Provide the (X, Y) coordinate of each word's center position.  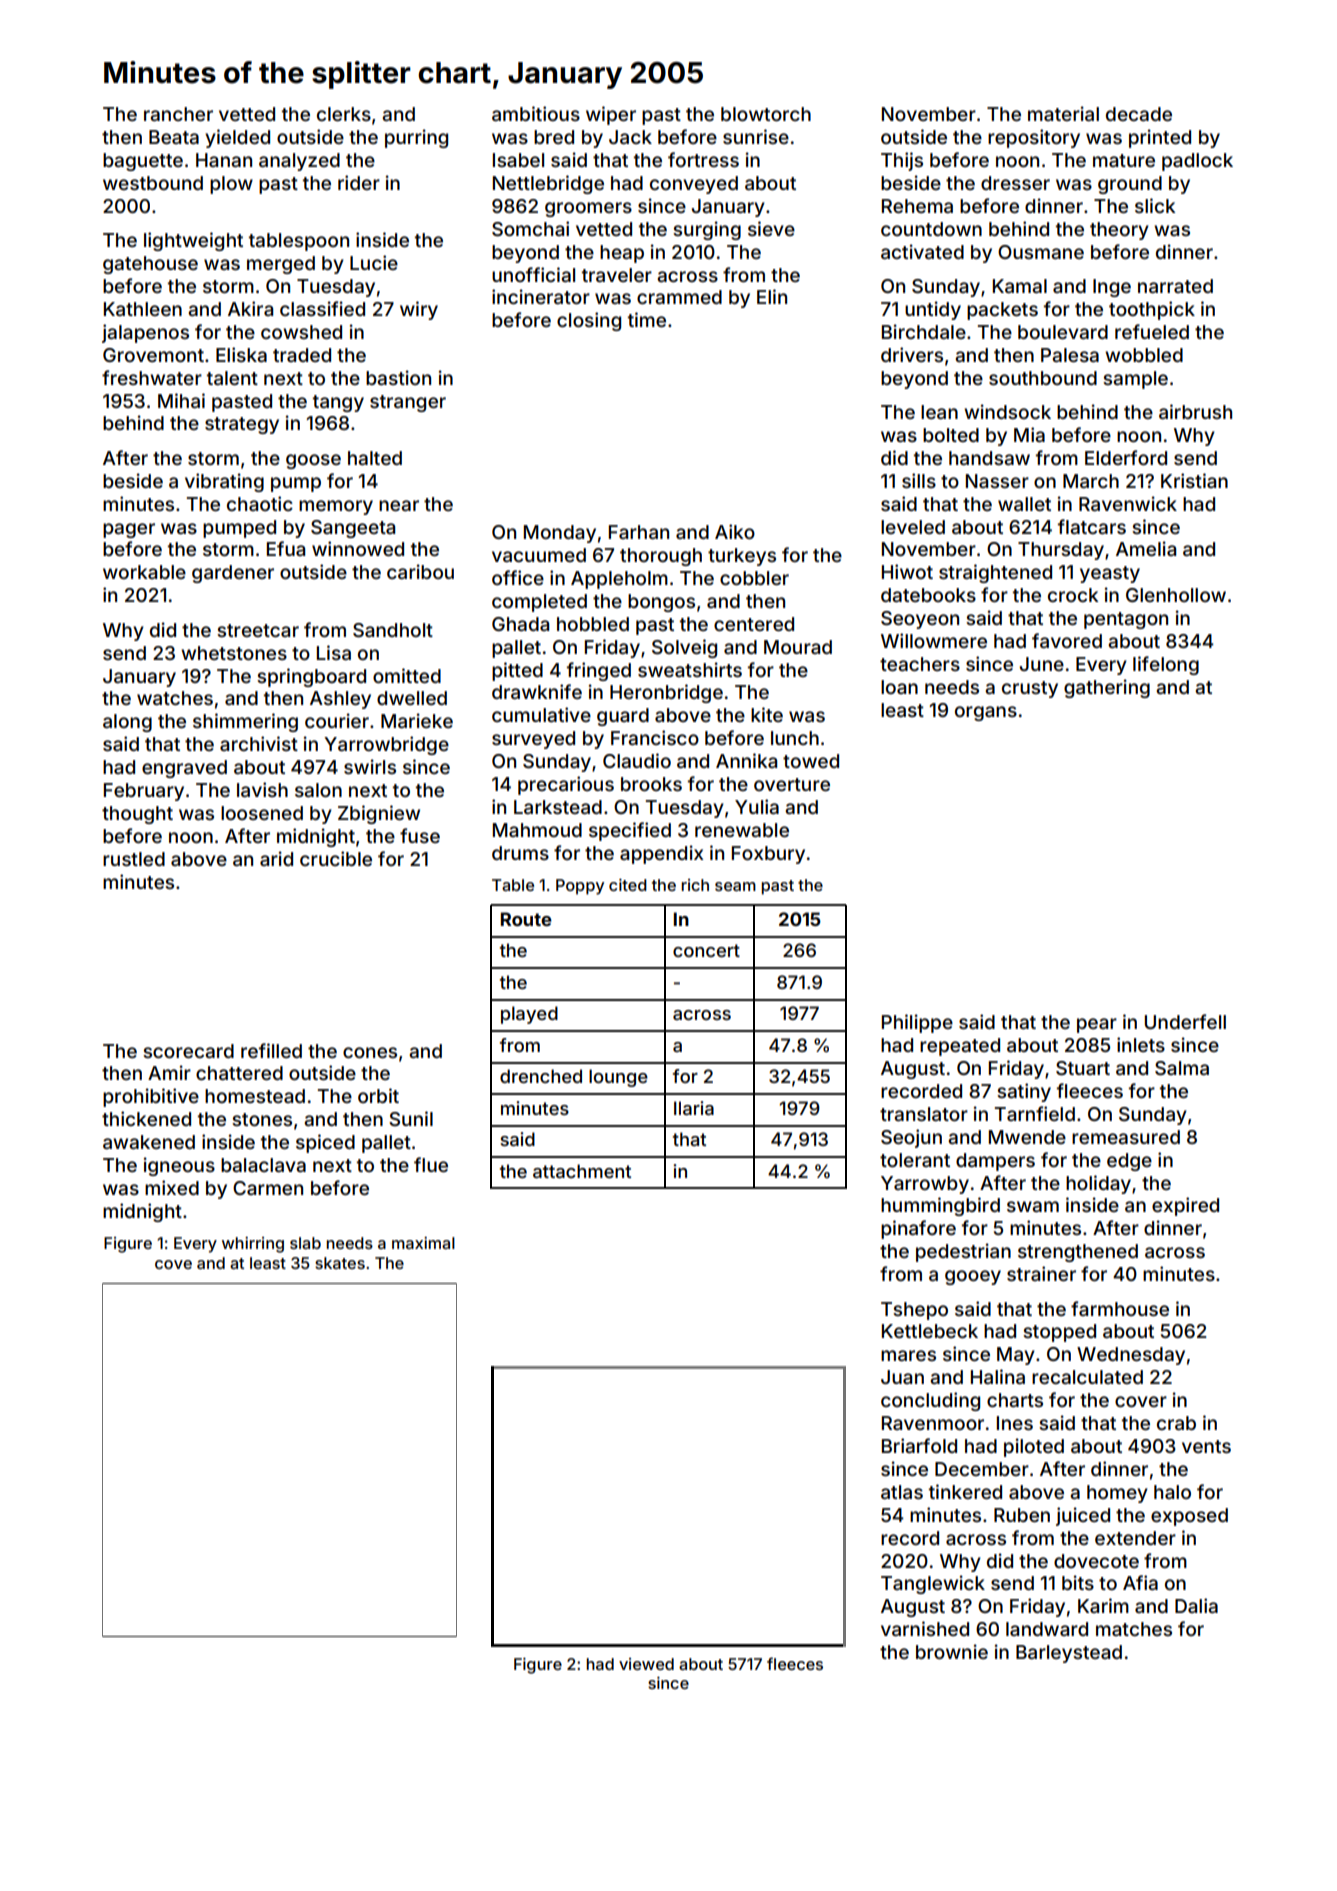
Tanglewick (933, 1584)
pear (1097, 1025)
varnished (925, 1628)
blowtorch (766, 114)
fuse (420, 835)
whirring (253, 1245)
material (1063, 113)
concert (706, 950)
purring (416, 138)
